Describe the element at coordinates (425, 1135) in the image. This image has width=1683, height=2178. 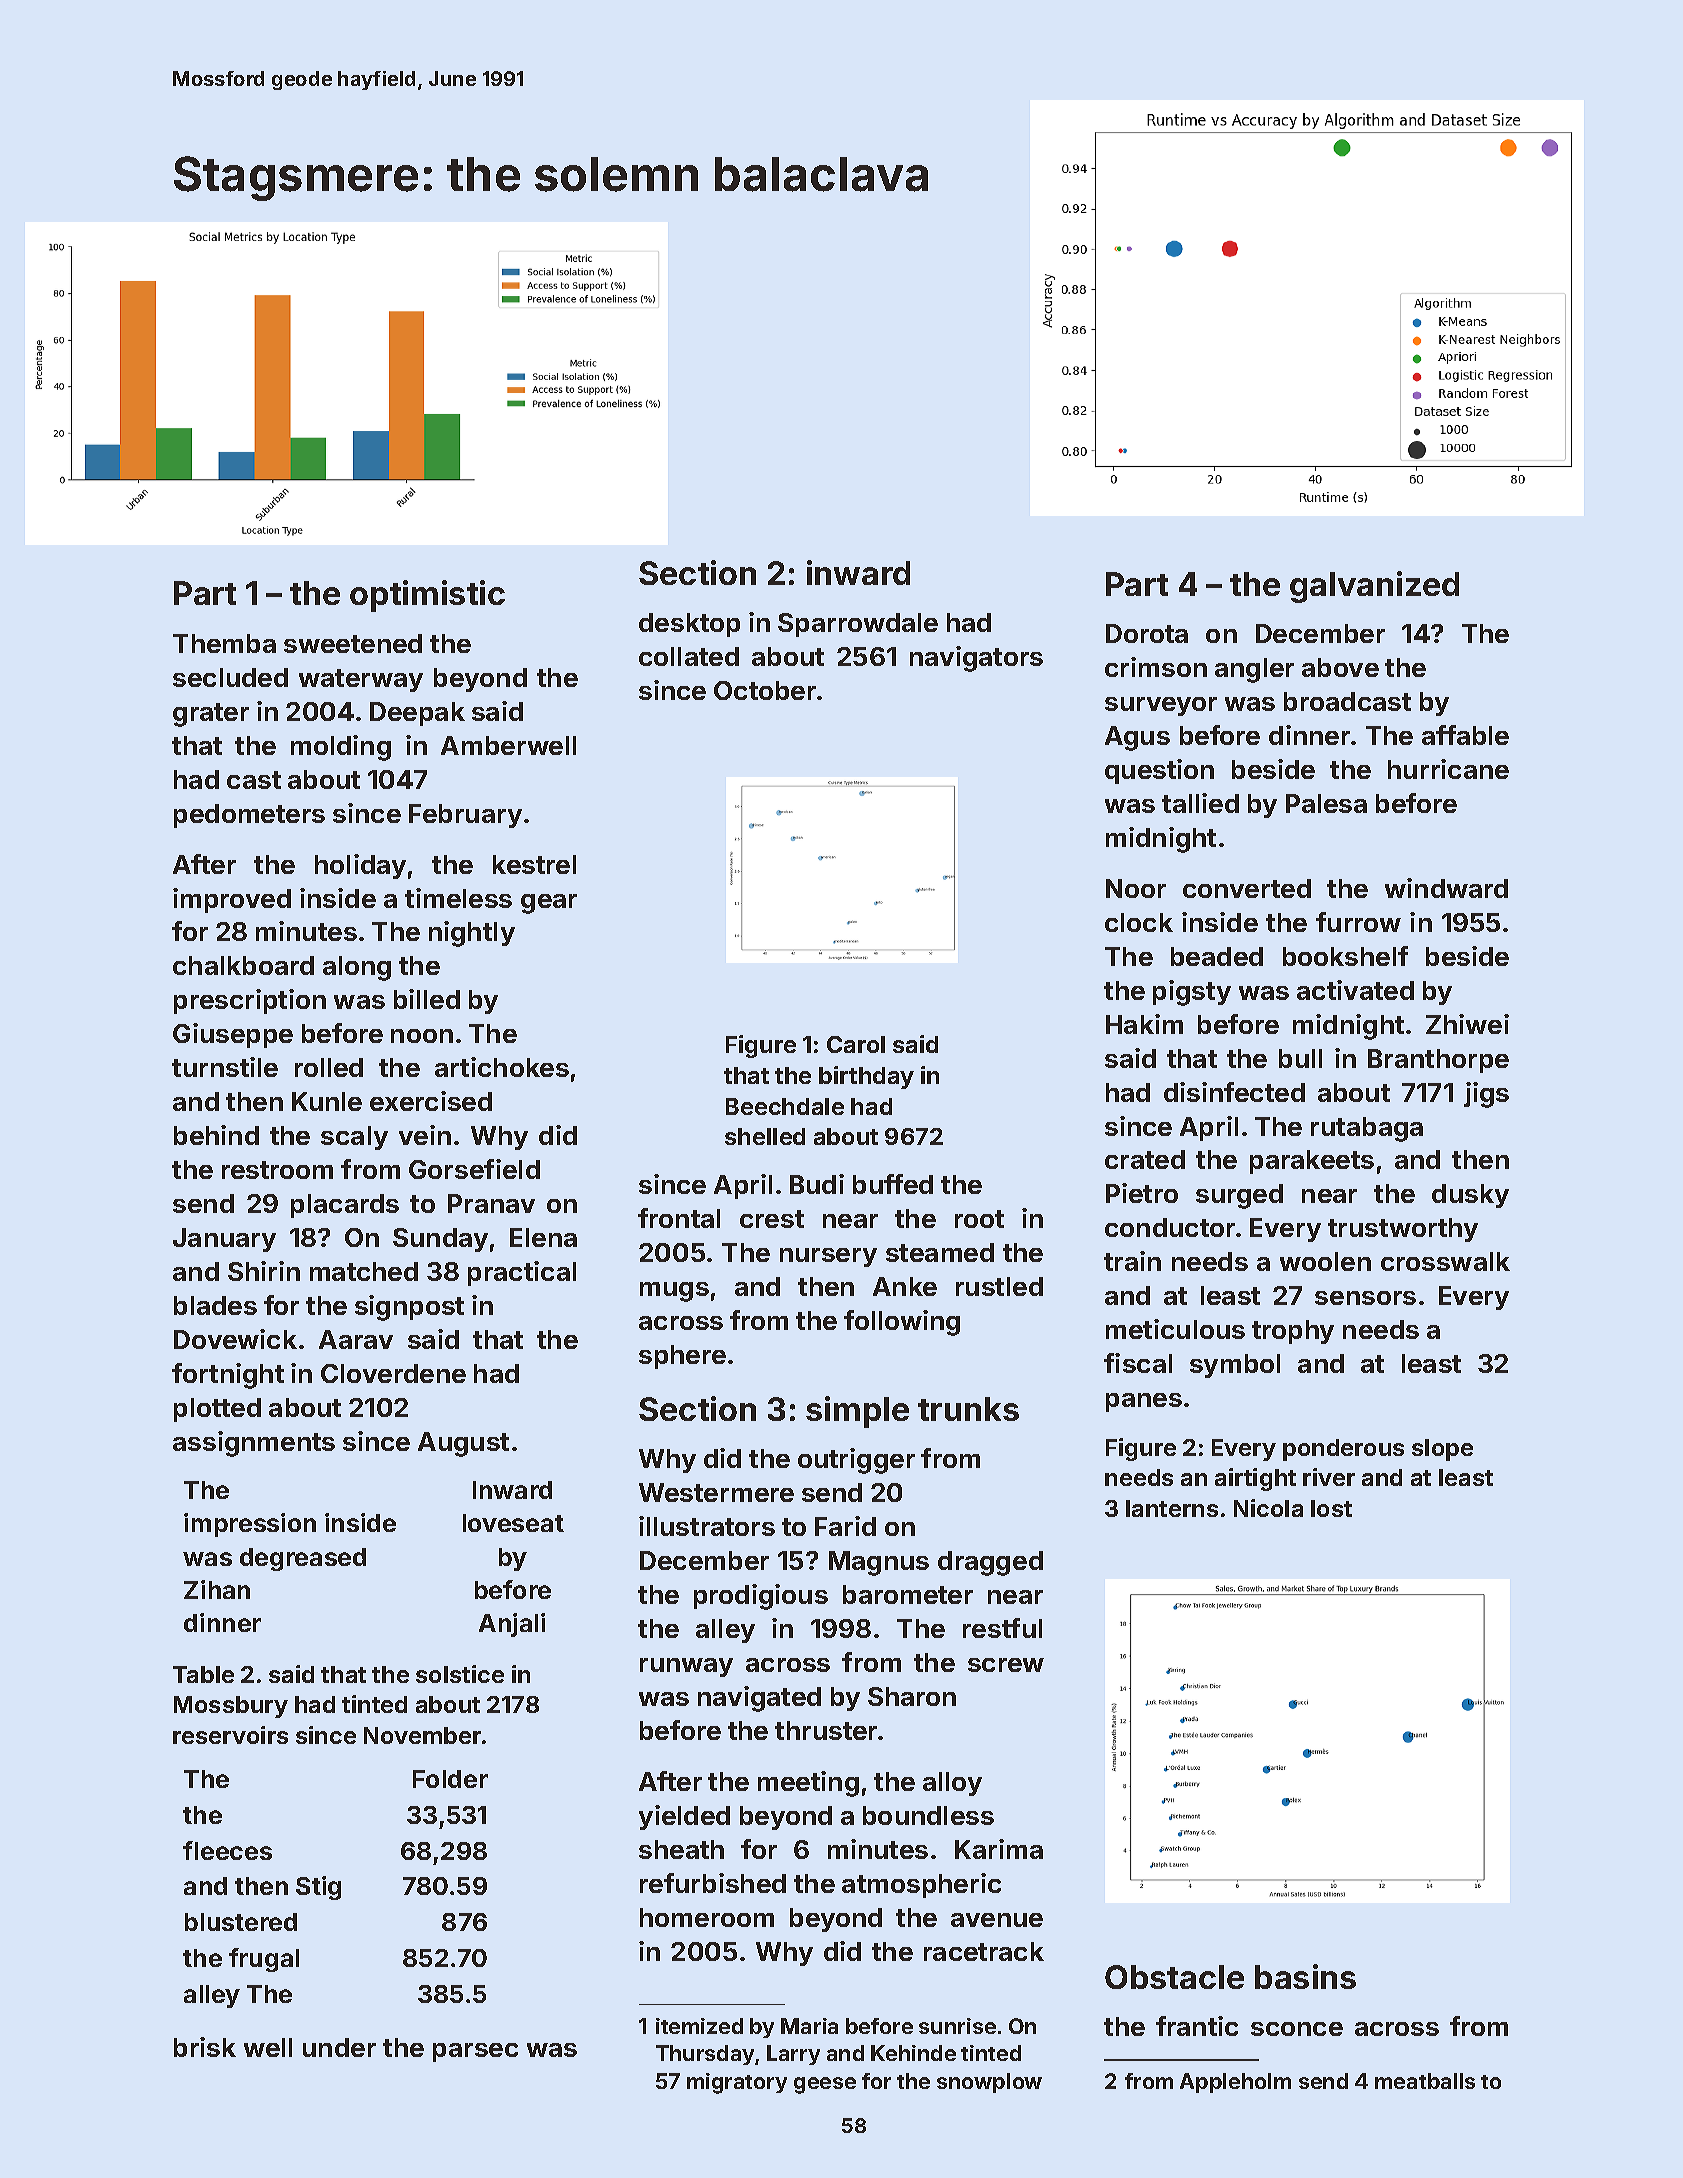
I see `vein` at that location.
